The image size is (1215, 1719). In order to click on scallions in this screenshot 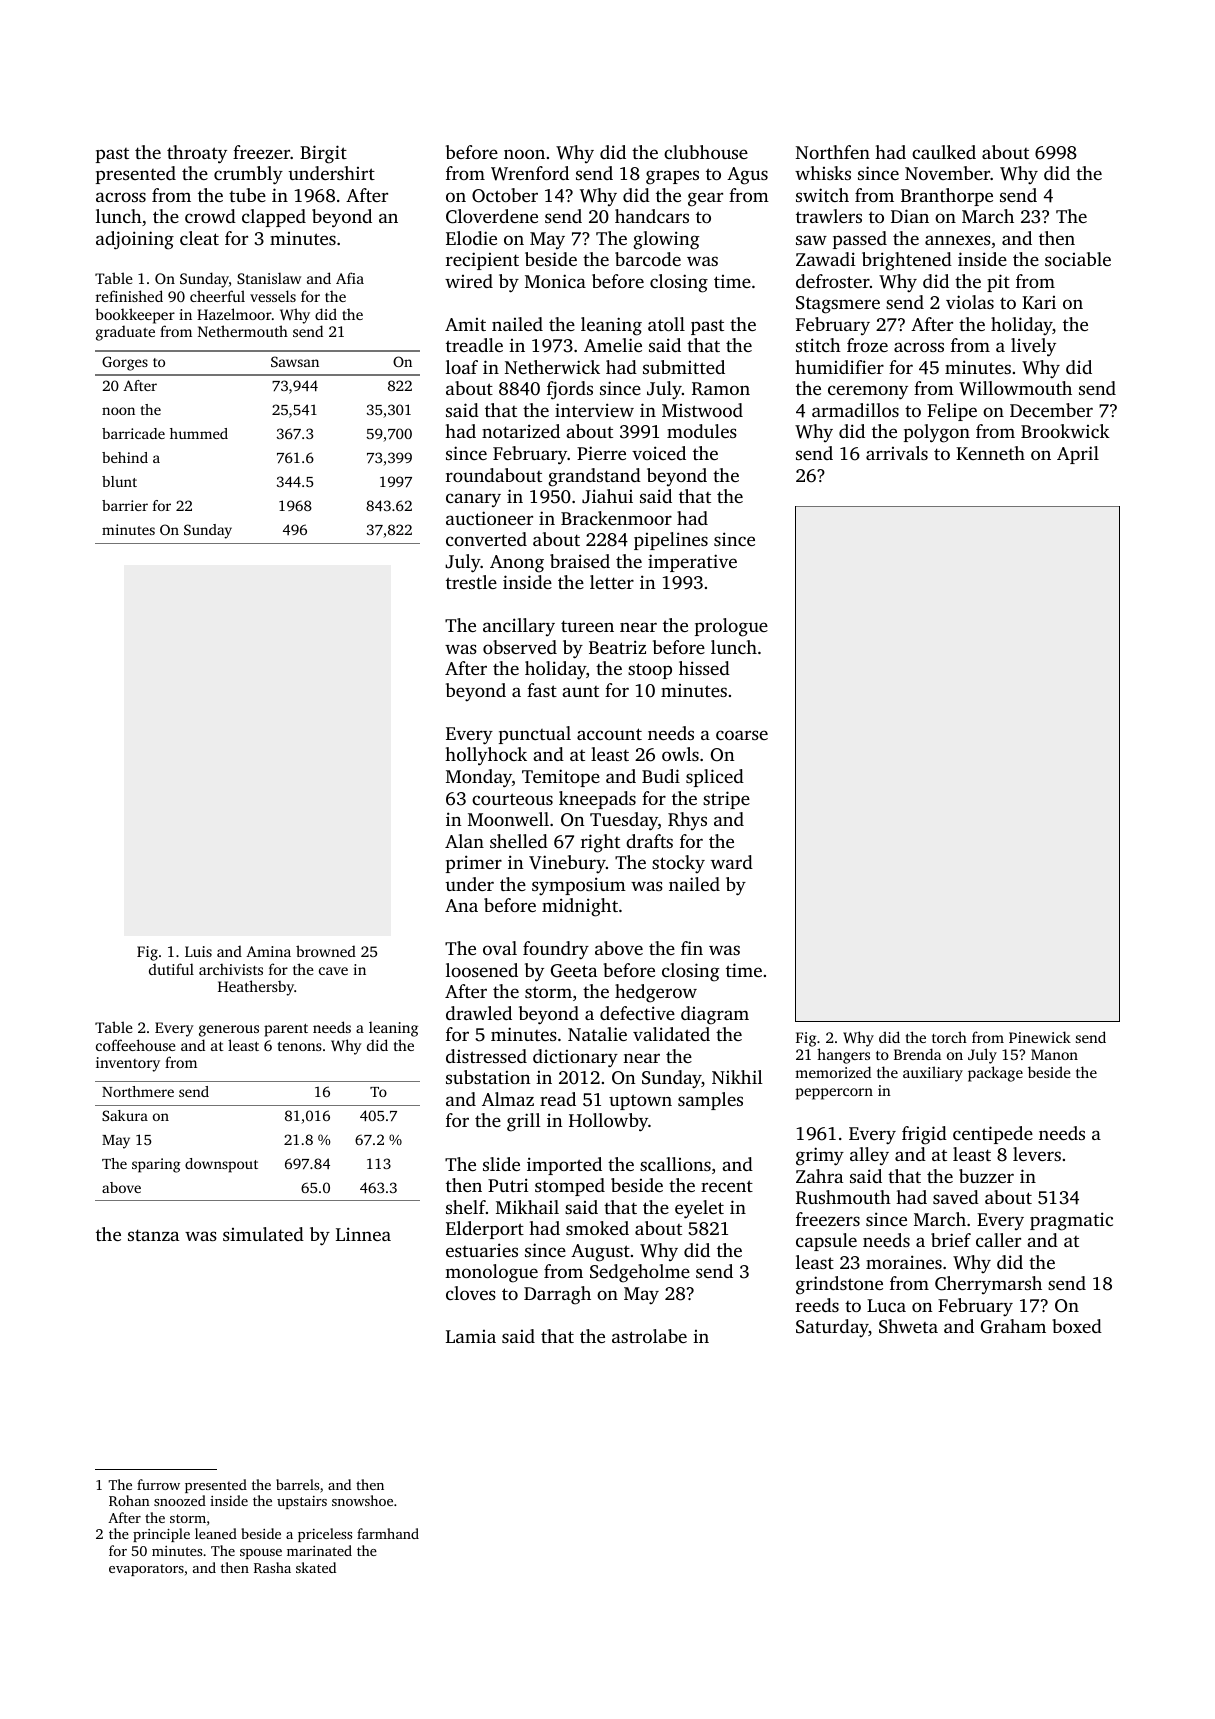, I will do `click(675, 1164)`.
